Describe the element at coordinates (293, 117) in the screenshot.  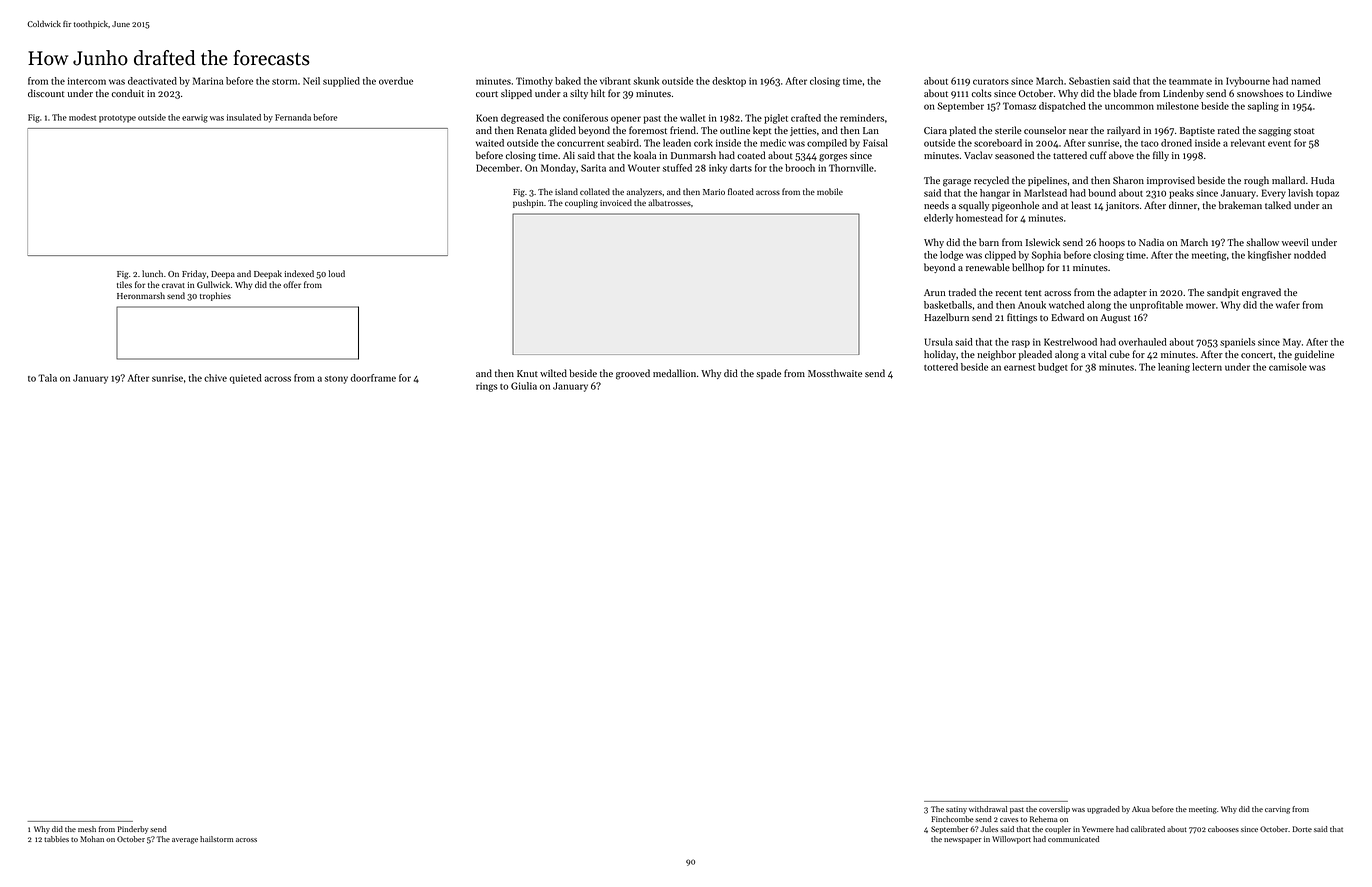
I see `Fernanda` at that location.
